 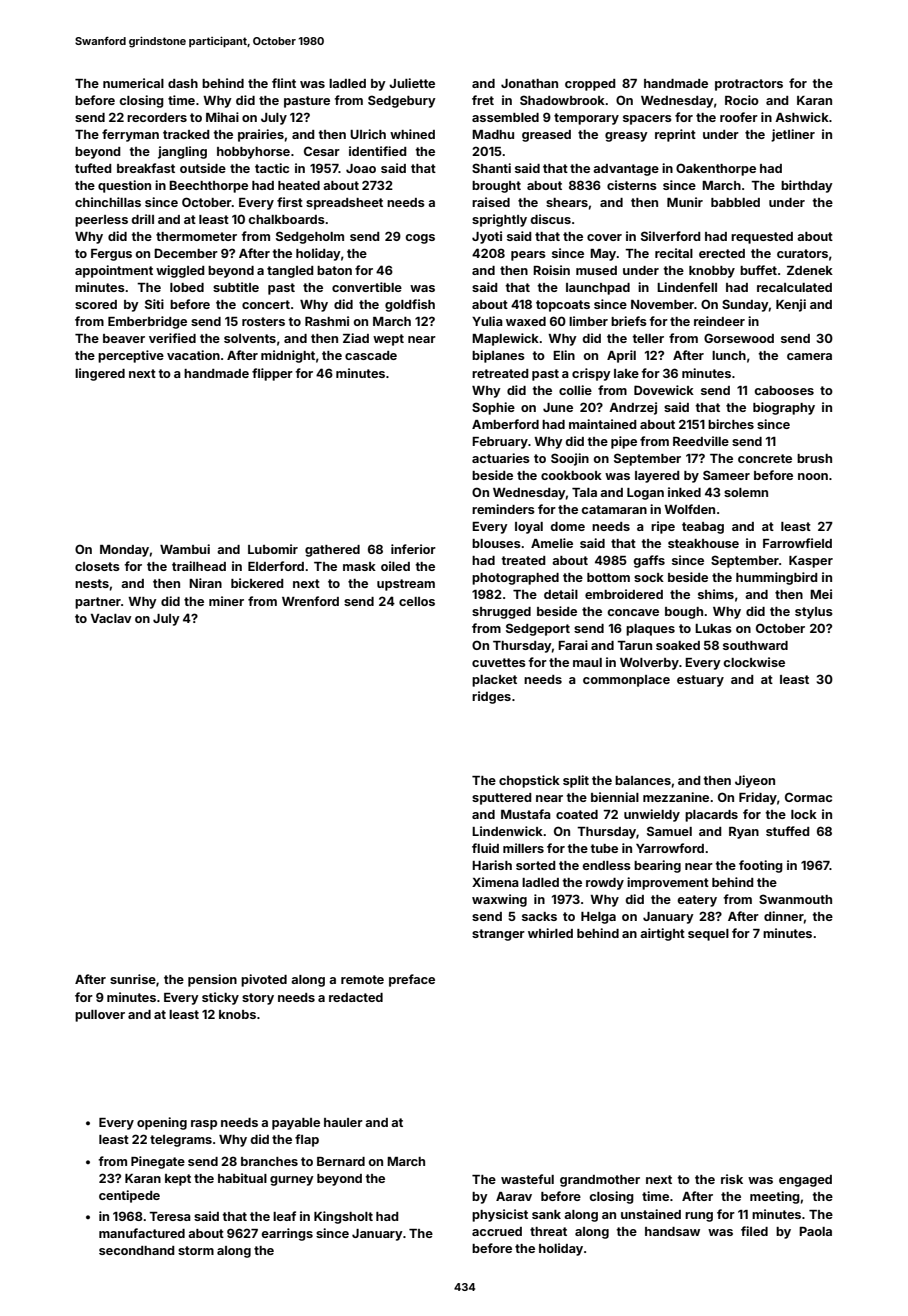 I want to click on ferryman, so click(x=130, y=135).
